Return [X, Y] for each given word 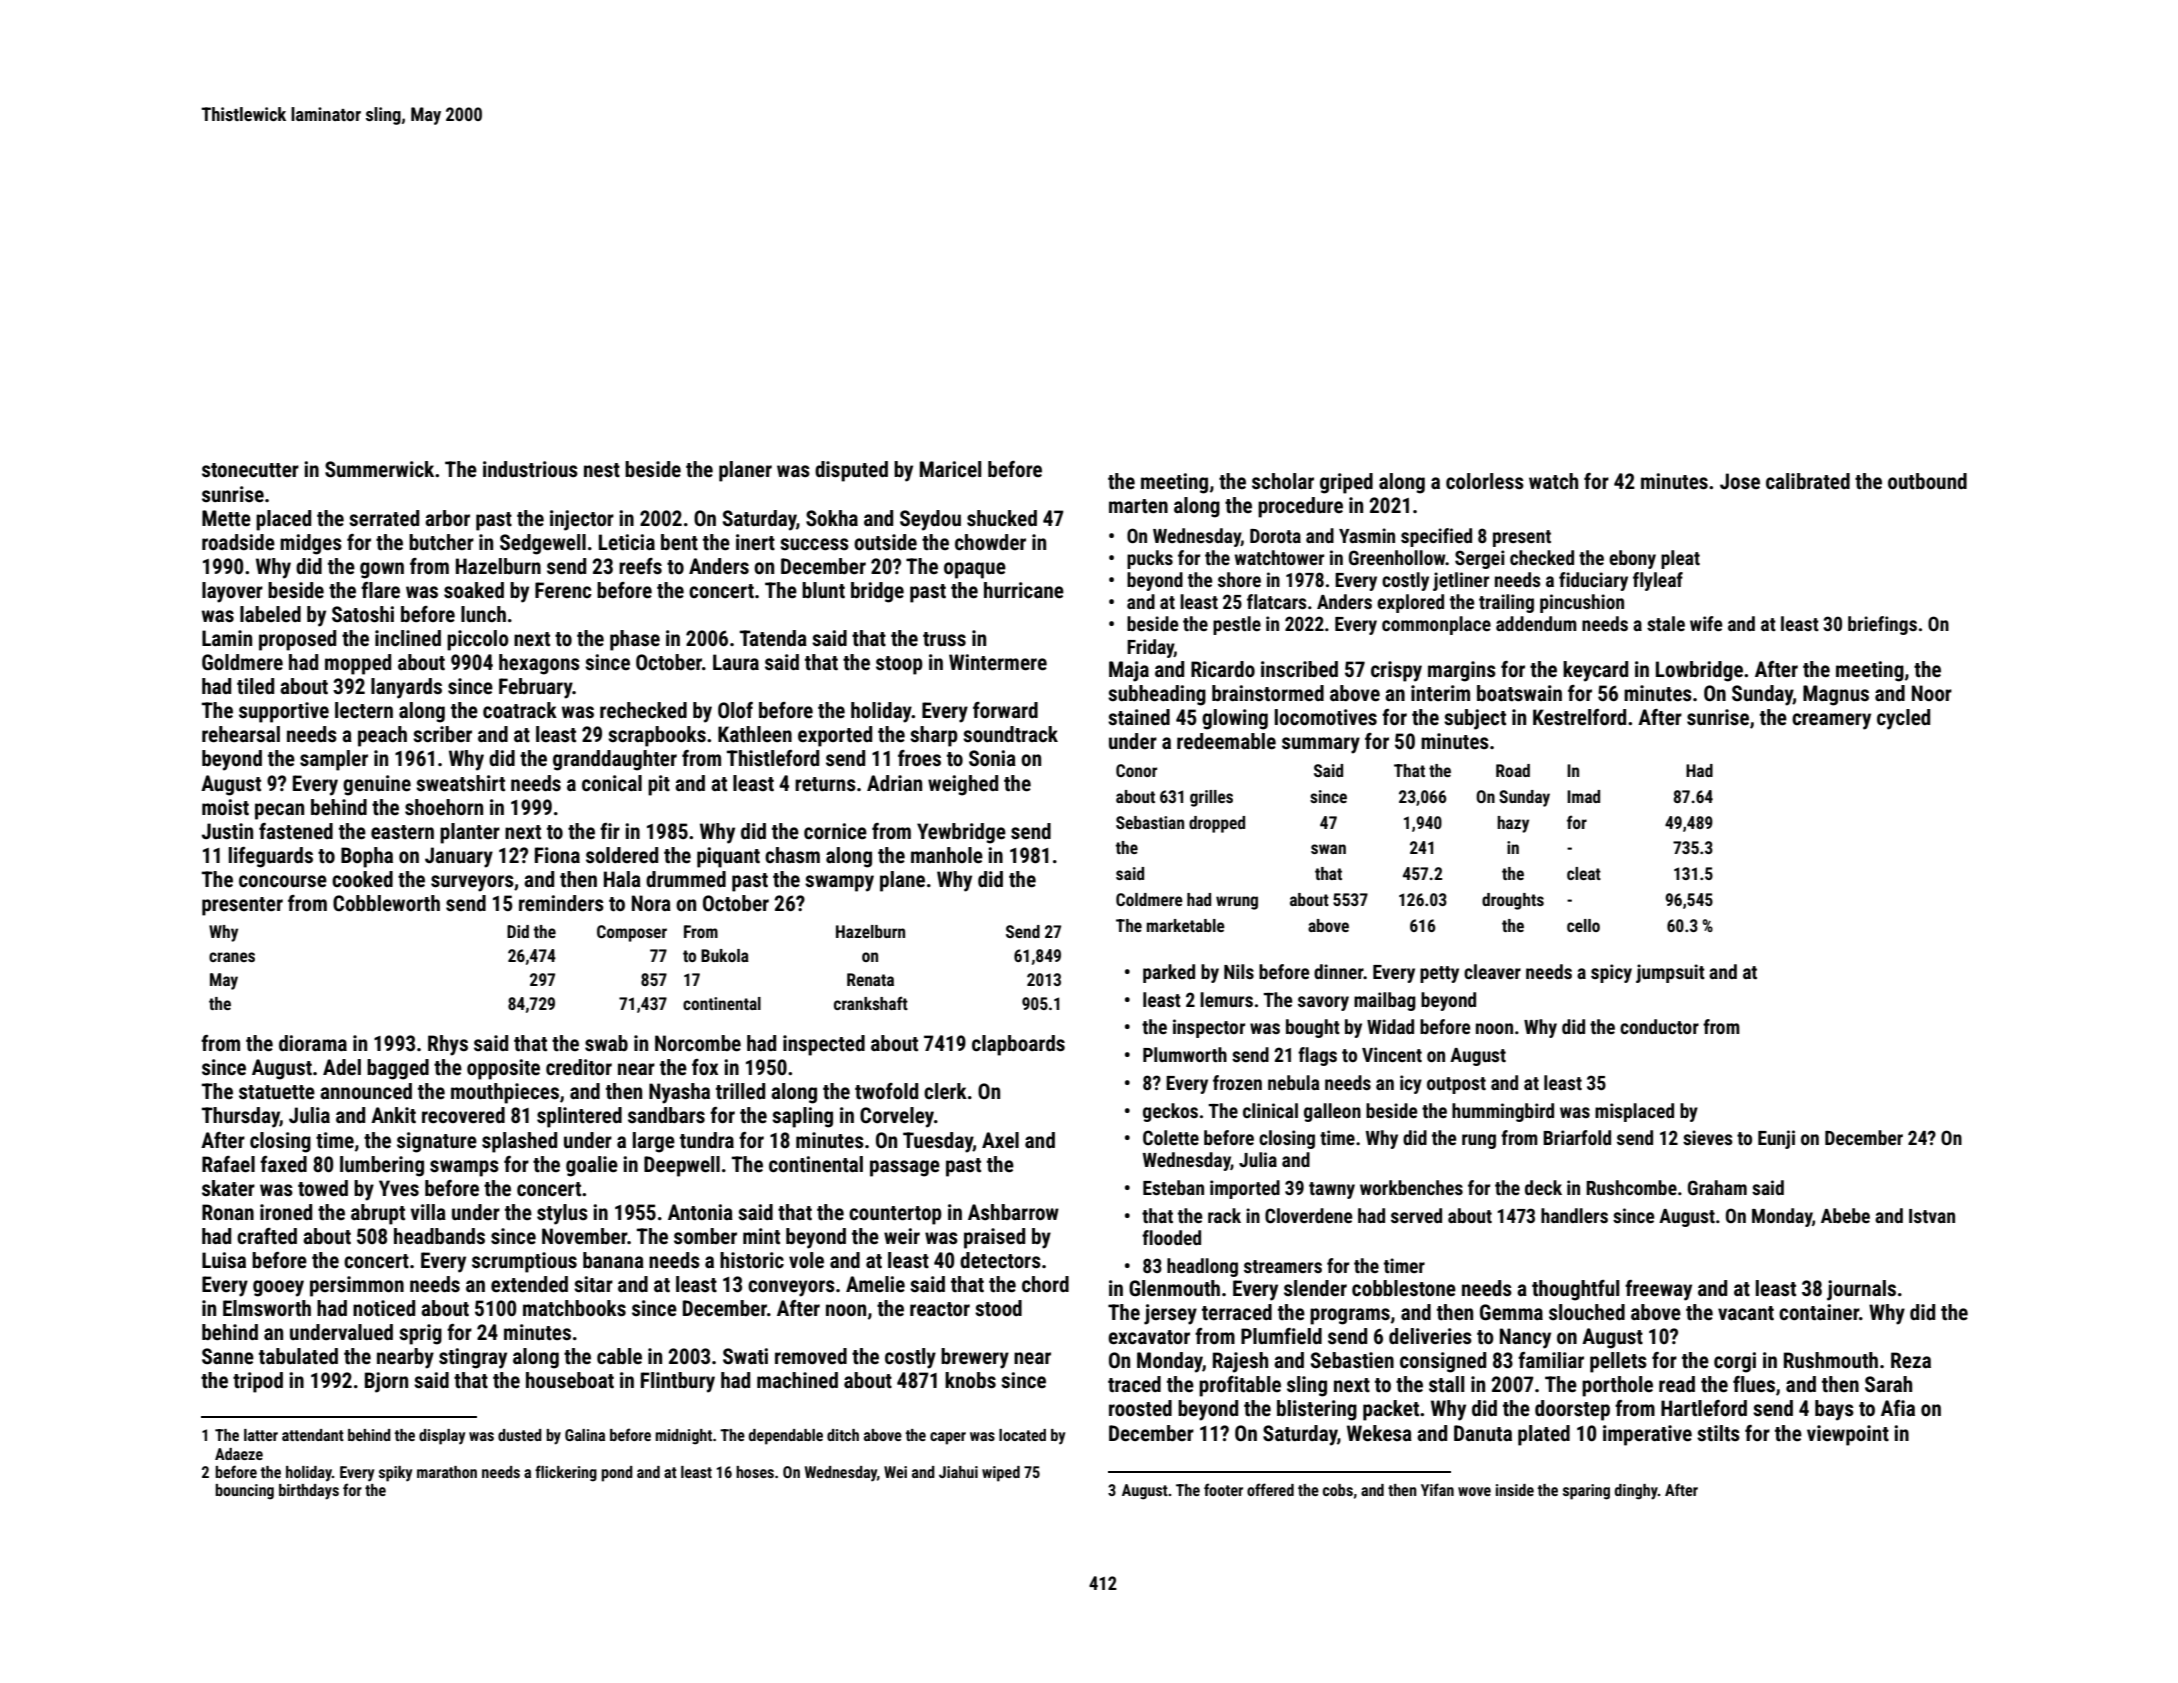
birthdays [309, 1492]
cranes [232, 957]
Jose [1740, 481]
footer [1223, 1489]
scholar [1283, 481]
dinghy [1636, 1492]
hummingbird [1503, 1112]
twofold [886, 1091]
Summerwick [379, 469]
